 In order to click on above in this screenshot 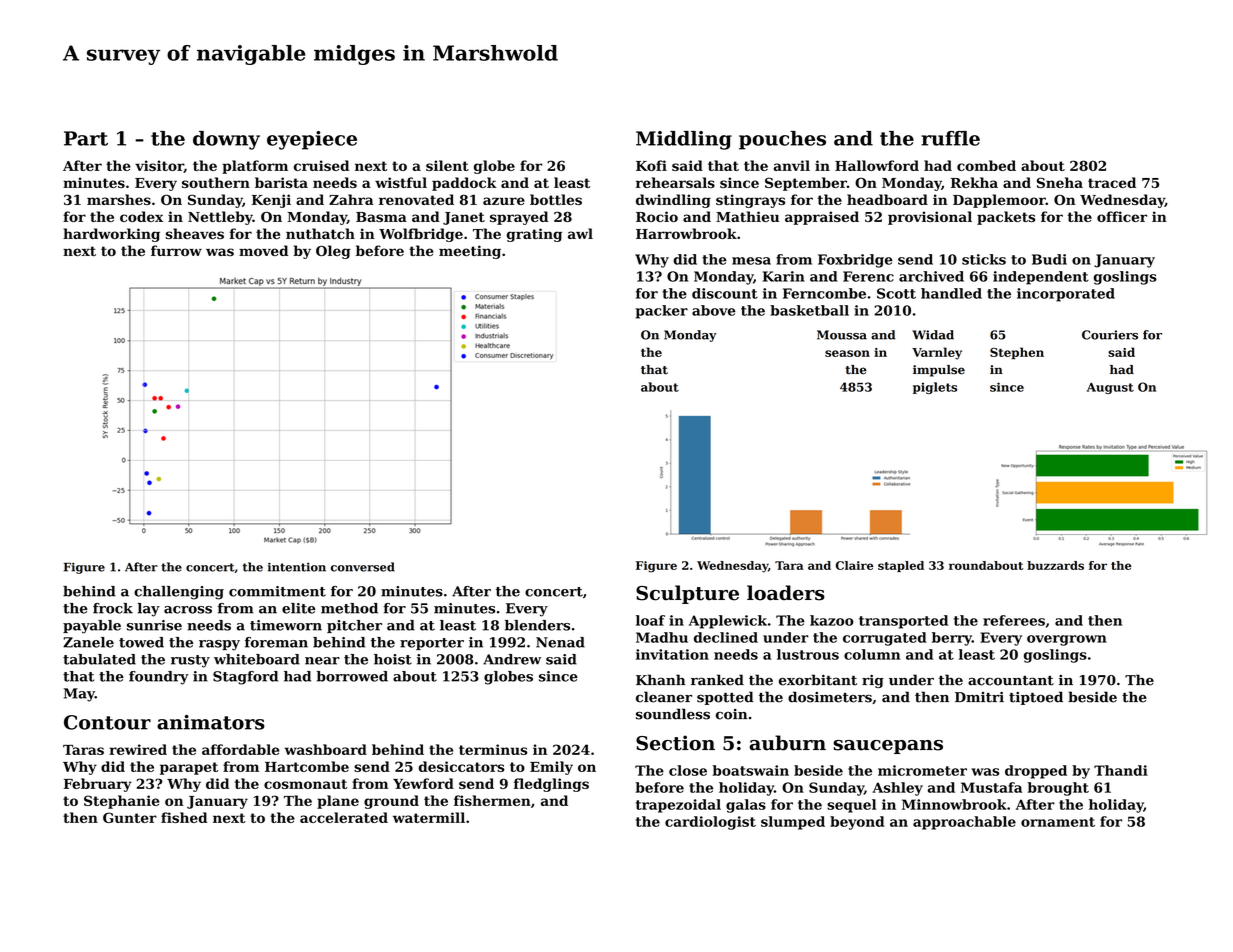, I will do `click(714, 310)`.
